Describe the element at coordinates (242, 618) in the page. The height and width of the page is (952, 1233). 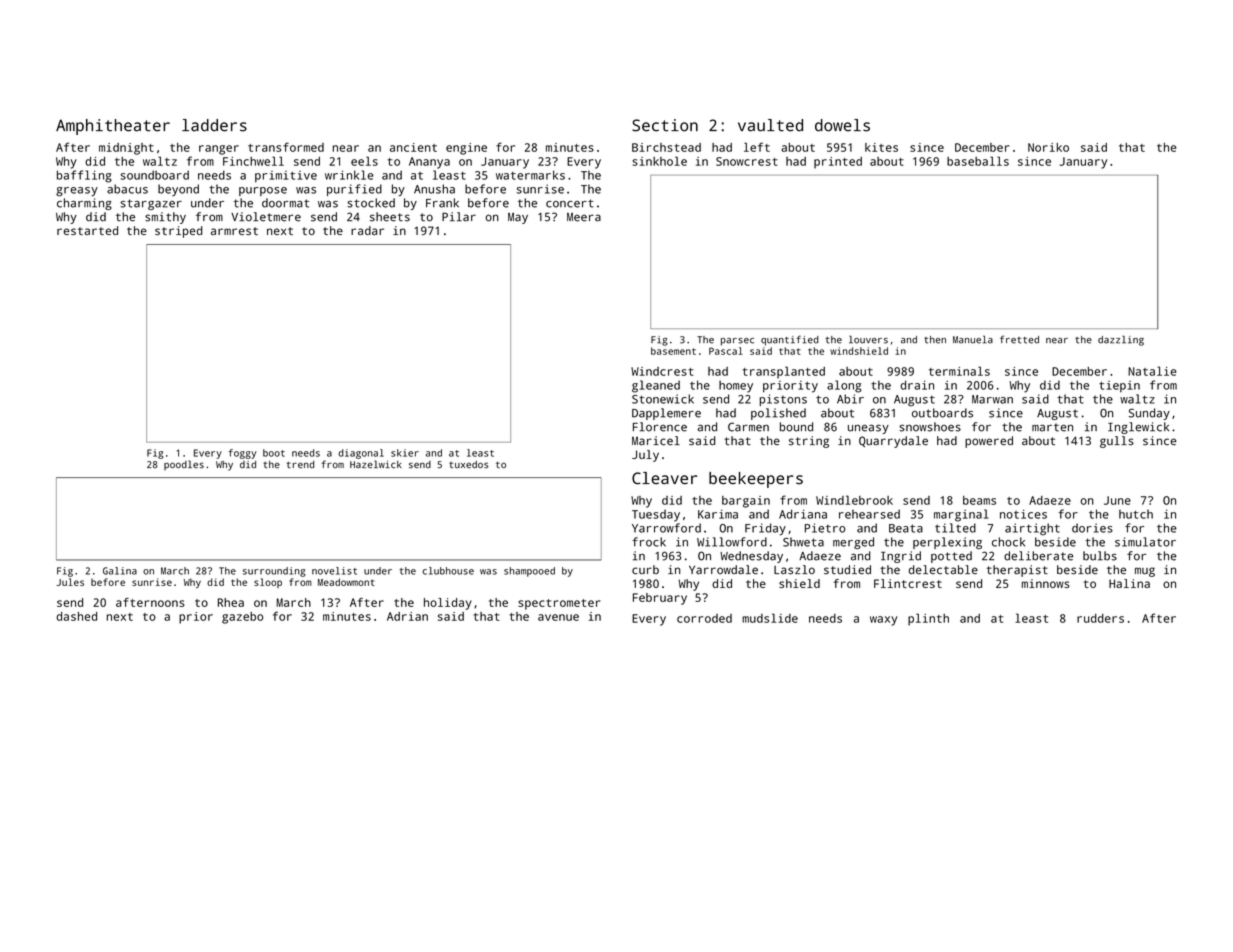
I see `gazebo` at that location.
